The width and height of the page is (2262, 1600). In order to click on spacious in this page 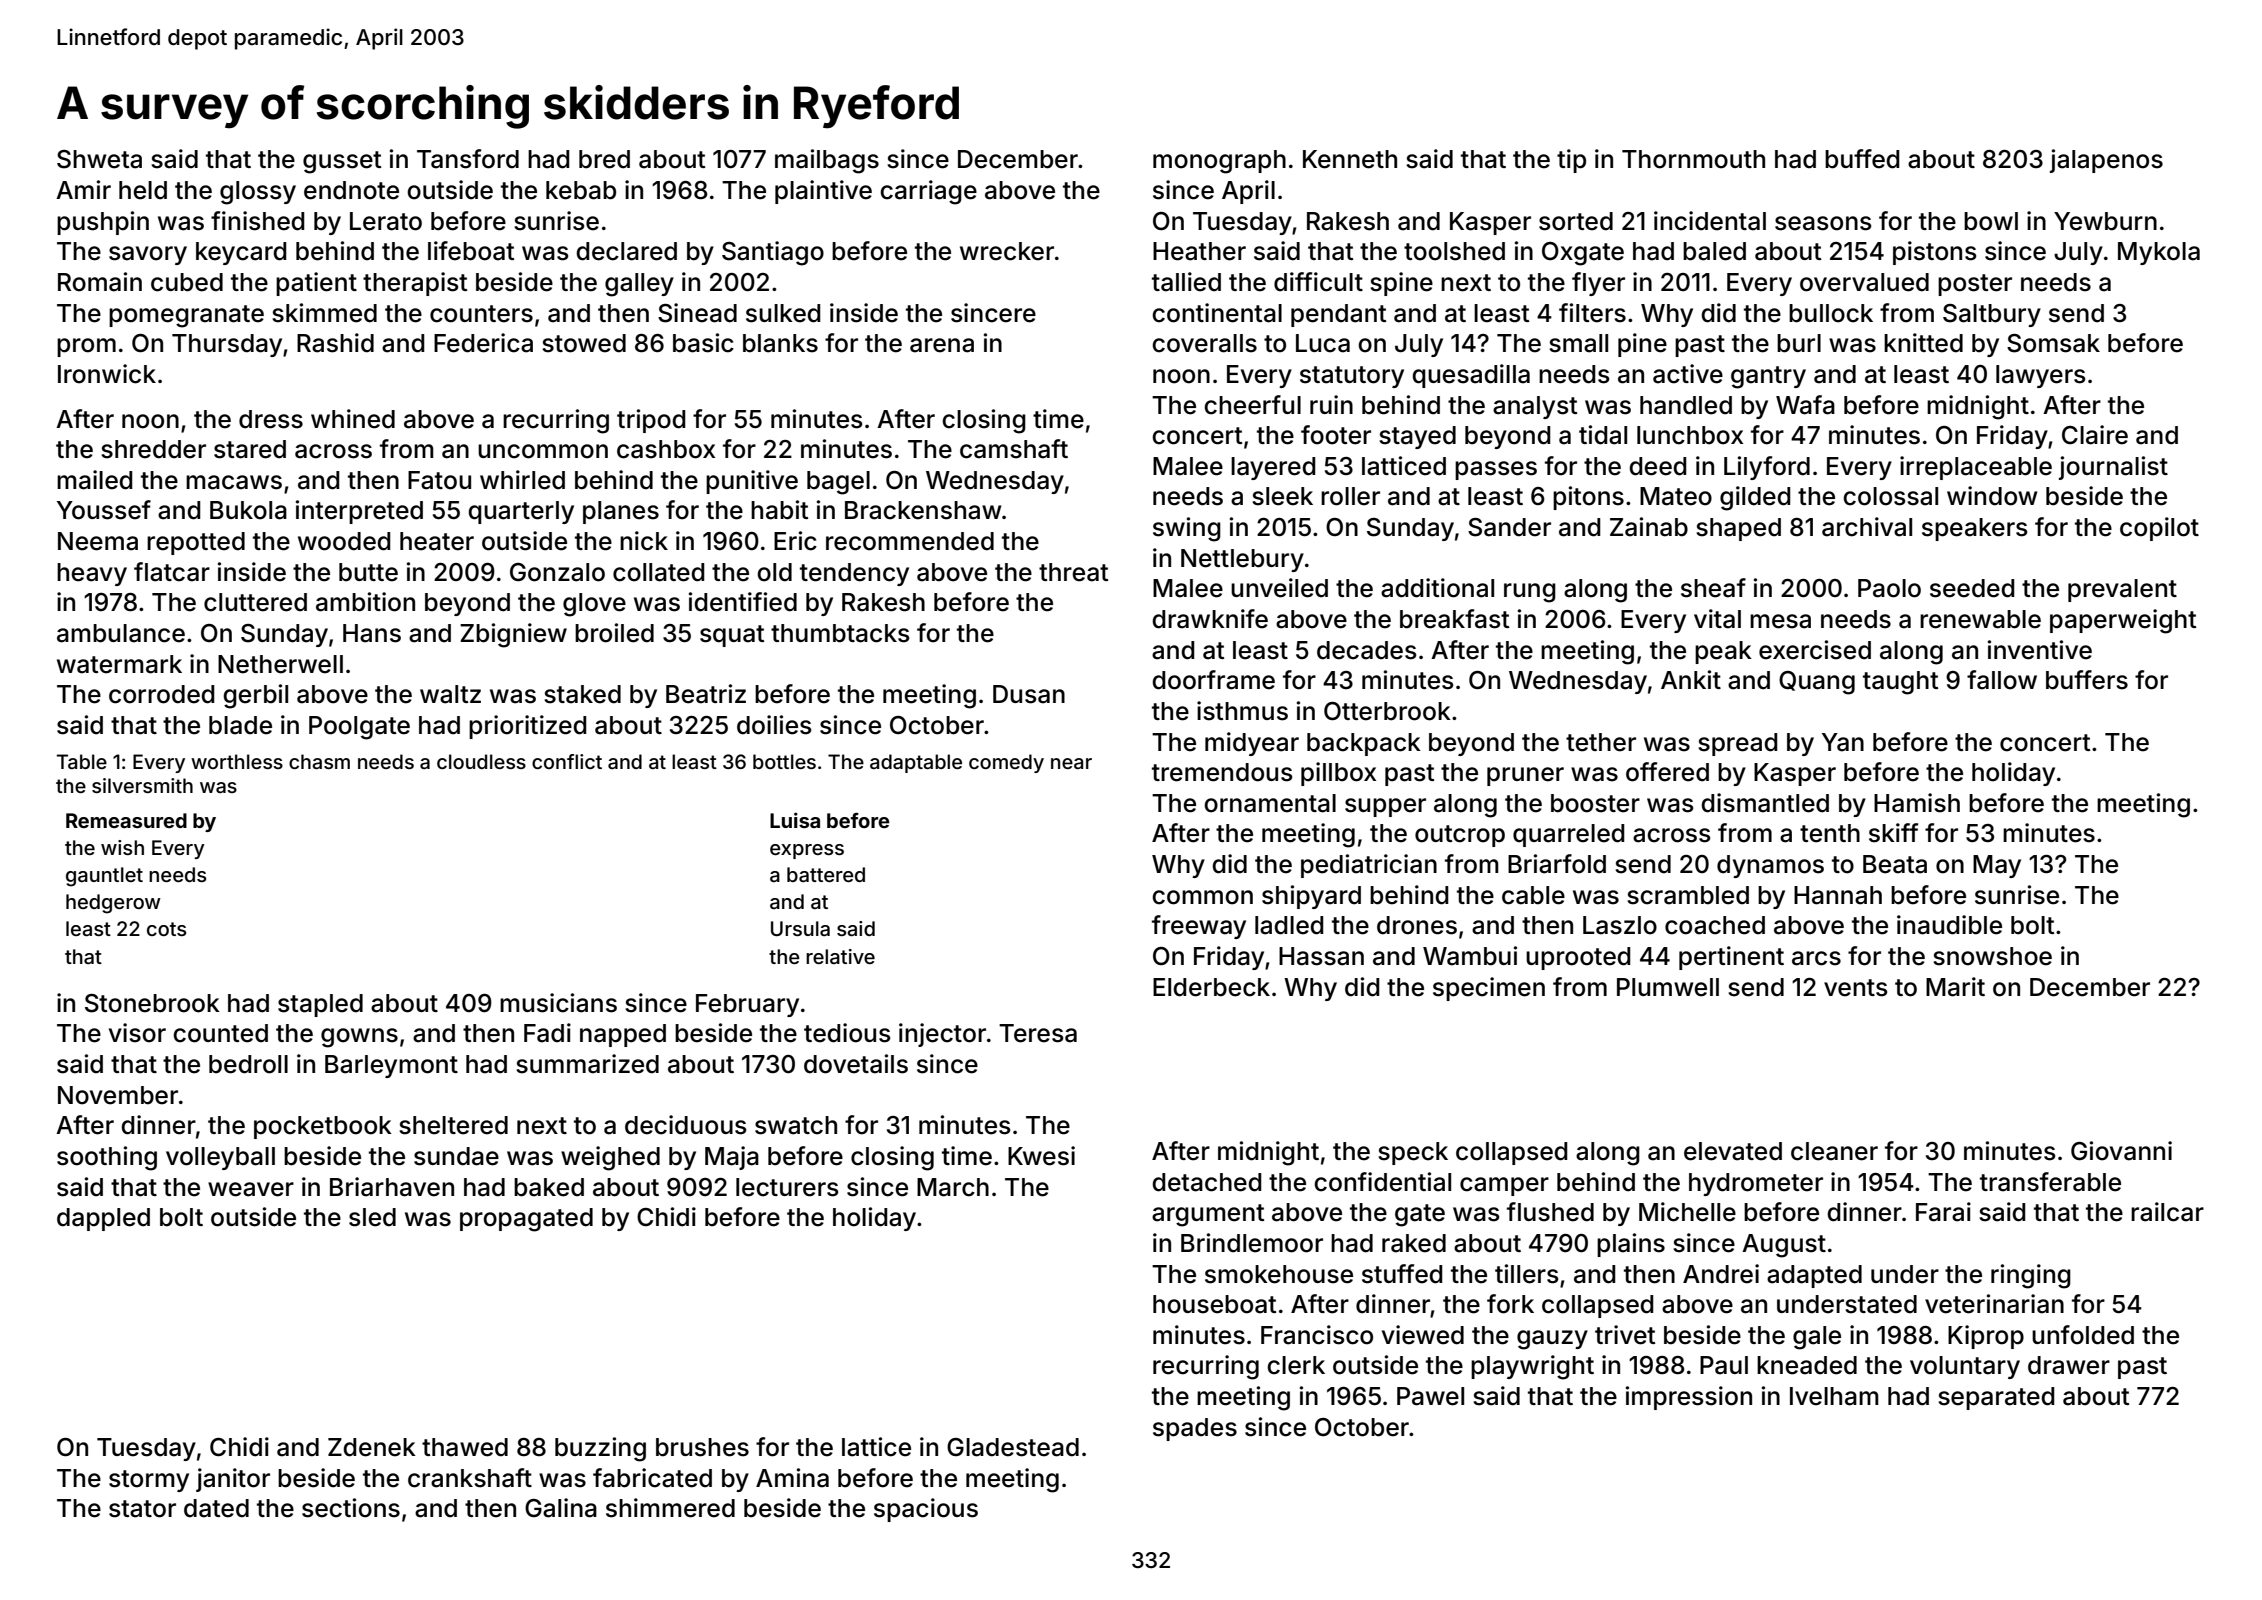, I will do `click(926, 1510)`.
